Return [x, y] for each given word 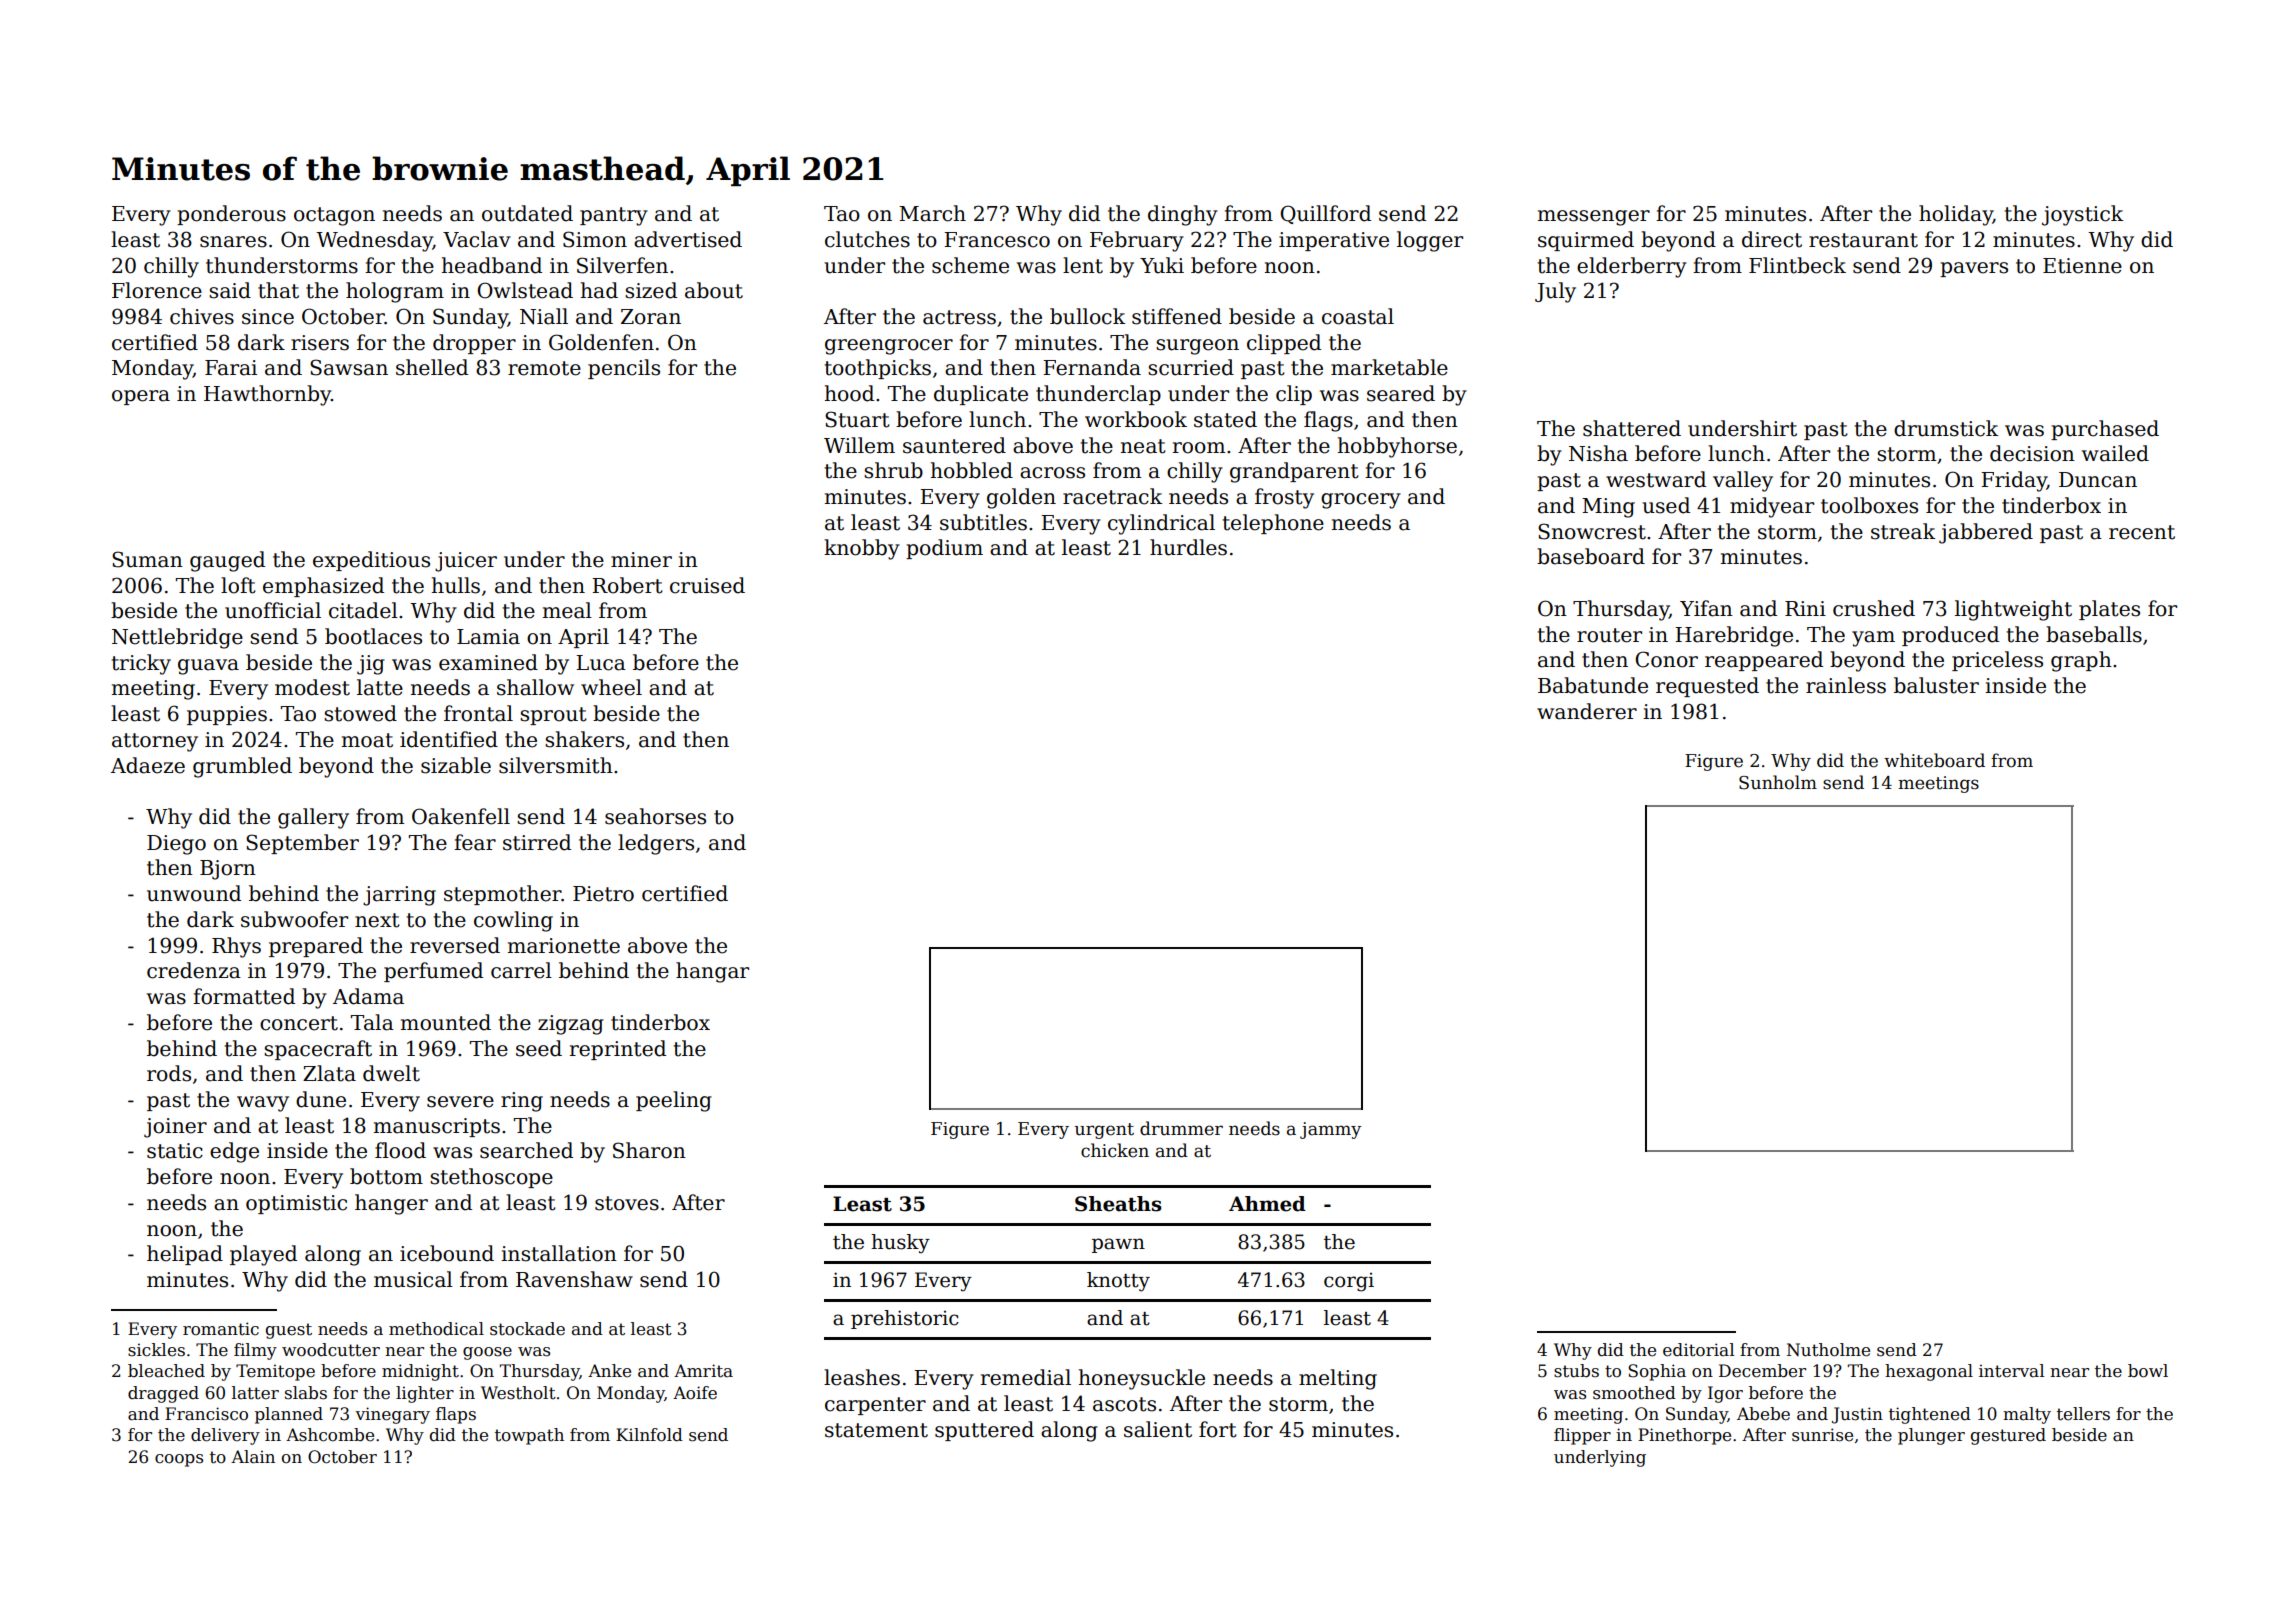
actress [959, 317]
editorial [1698, 1350]
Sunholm [1778, 782]
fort [1218, 1429]
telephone [1273, 524]
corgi [1349, 1282]
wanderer [1587, 711]
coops [179, 1460]
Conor [1666, 659]
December [1762, 1371]
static [175, 1151]
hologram [395, 292]
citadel [363, 610]
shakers [584, 739]
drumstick [1946, 428]
